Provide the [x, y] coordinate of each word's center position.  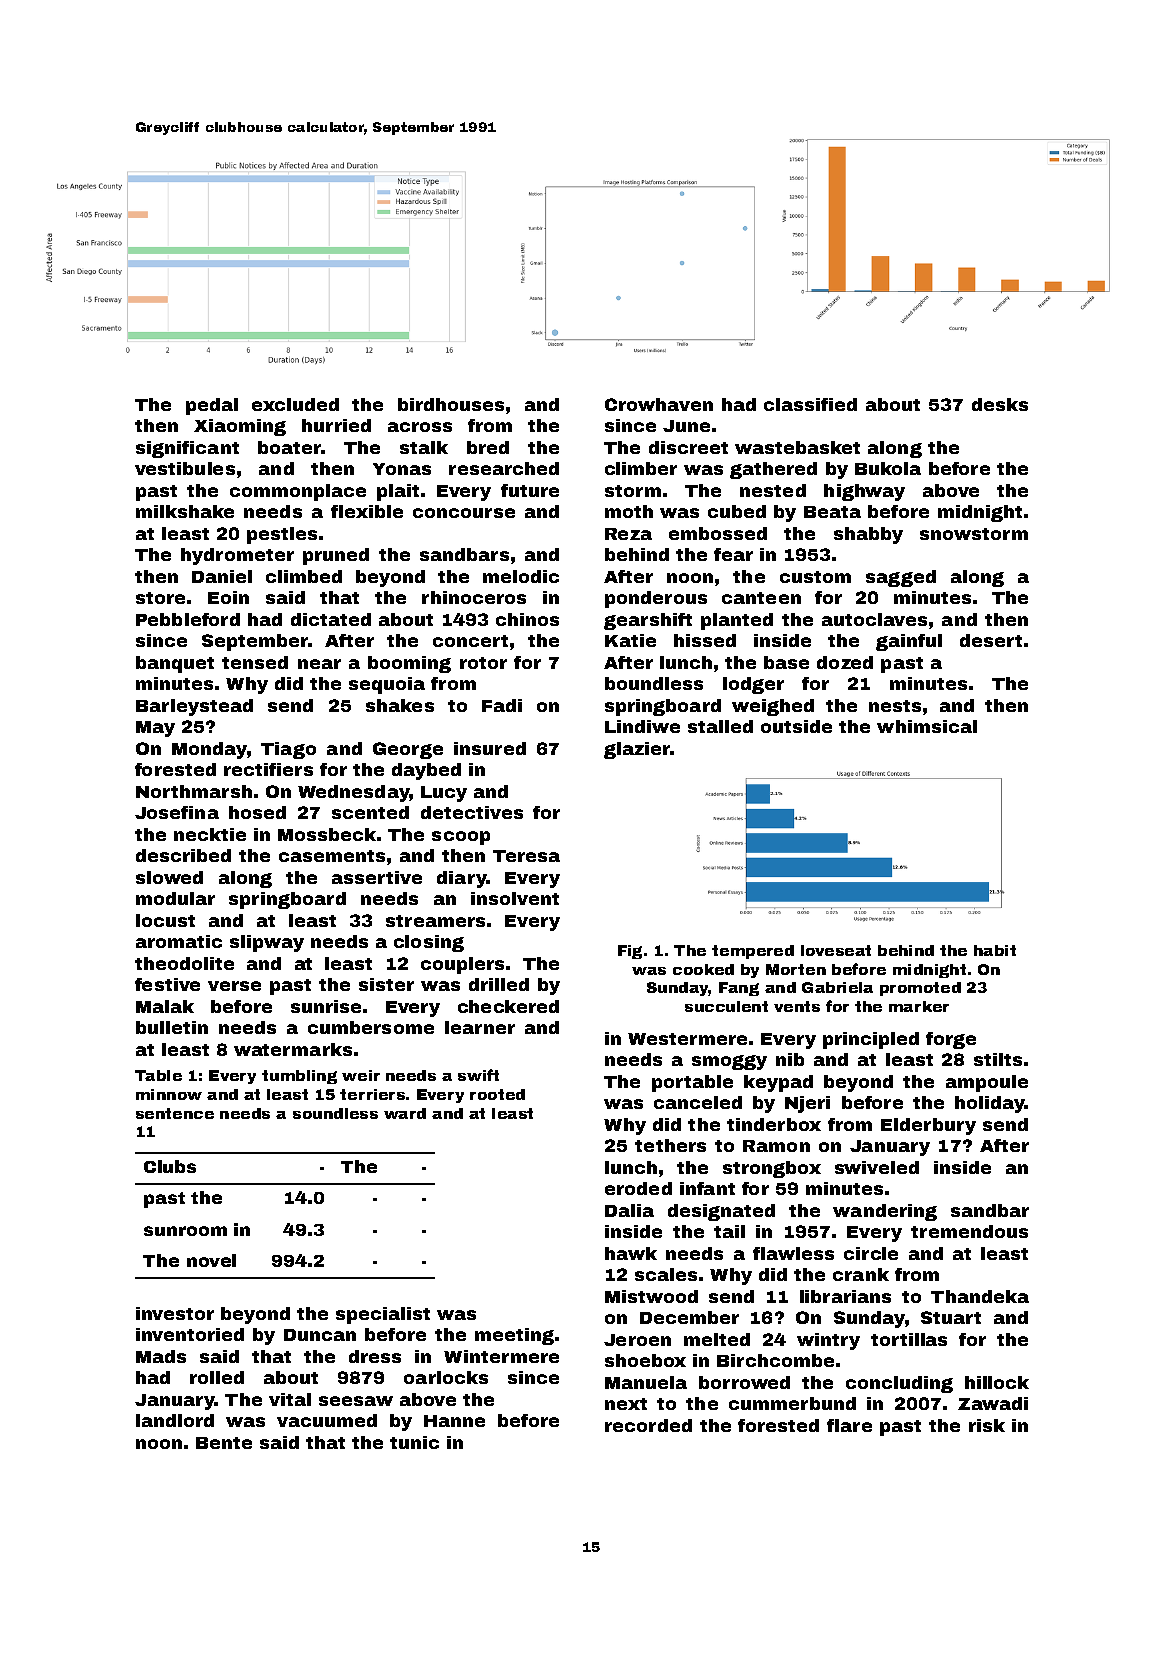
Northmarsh [194, 791]
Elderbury [928, 1126]
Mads [161, 1356]
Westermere [687, 1039]
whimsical [927, 726]
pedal [212, 406]
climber [641, 468]
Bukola [888, 468]
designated [721, 1212]
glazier [637, 750]
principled [871, 1040]
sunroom [185, 1231]
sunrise [326, 1006]
